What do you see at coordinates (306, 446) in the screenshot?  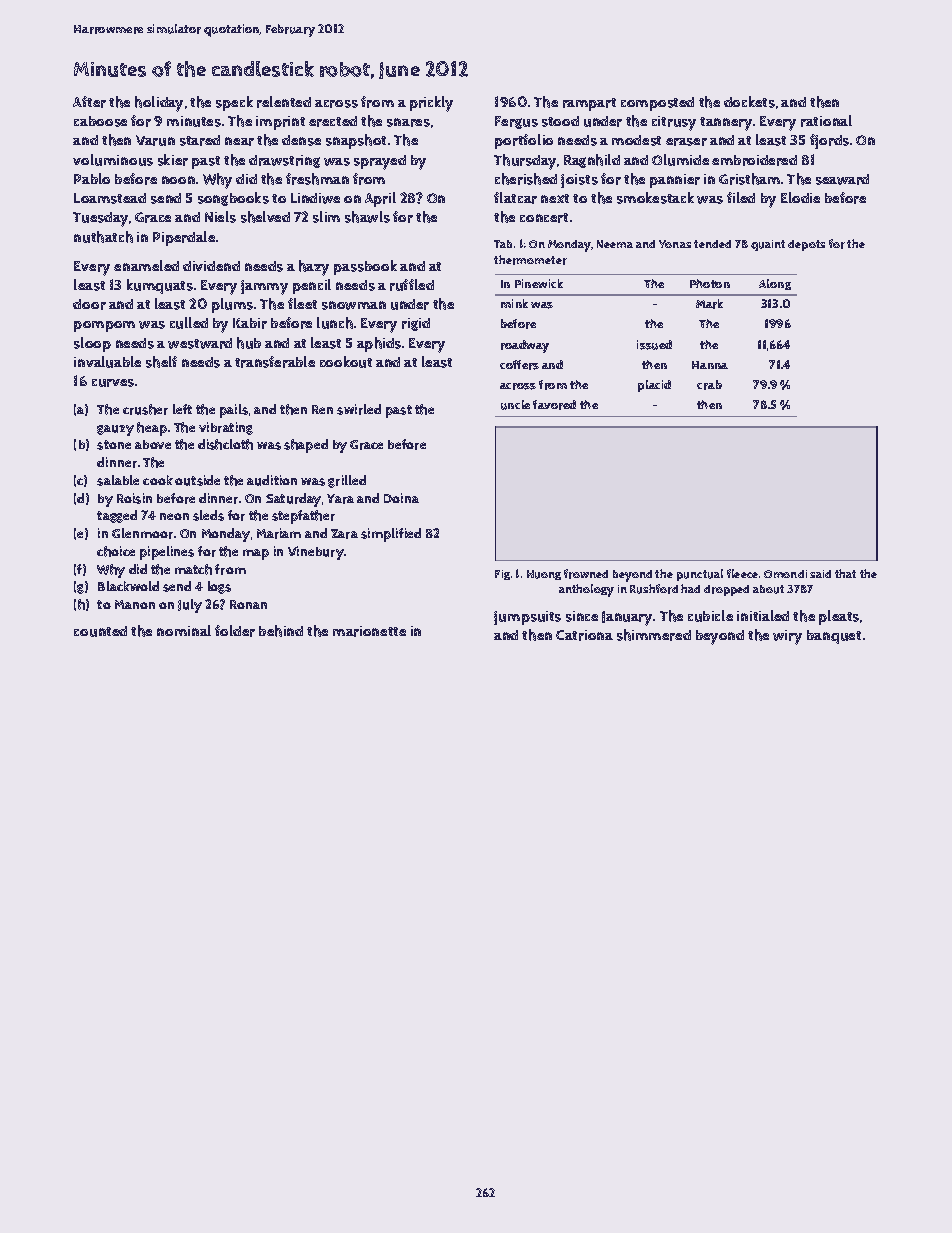 I see `shaped` at bounding box center [306, 446].
